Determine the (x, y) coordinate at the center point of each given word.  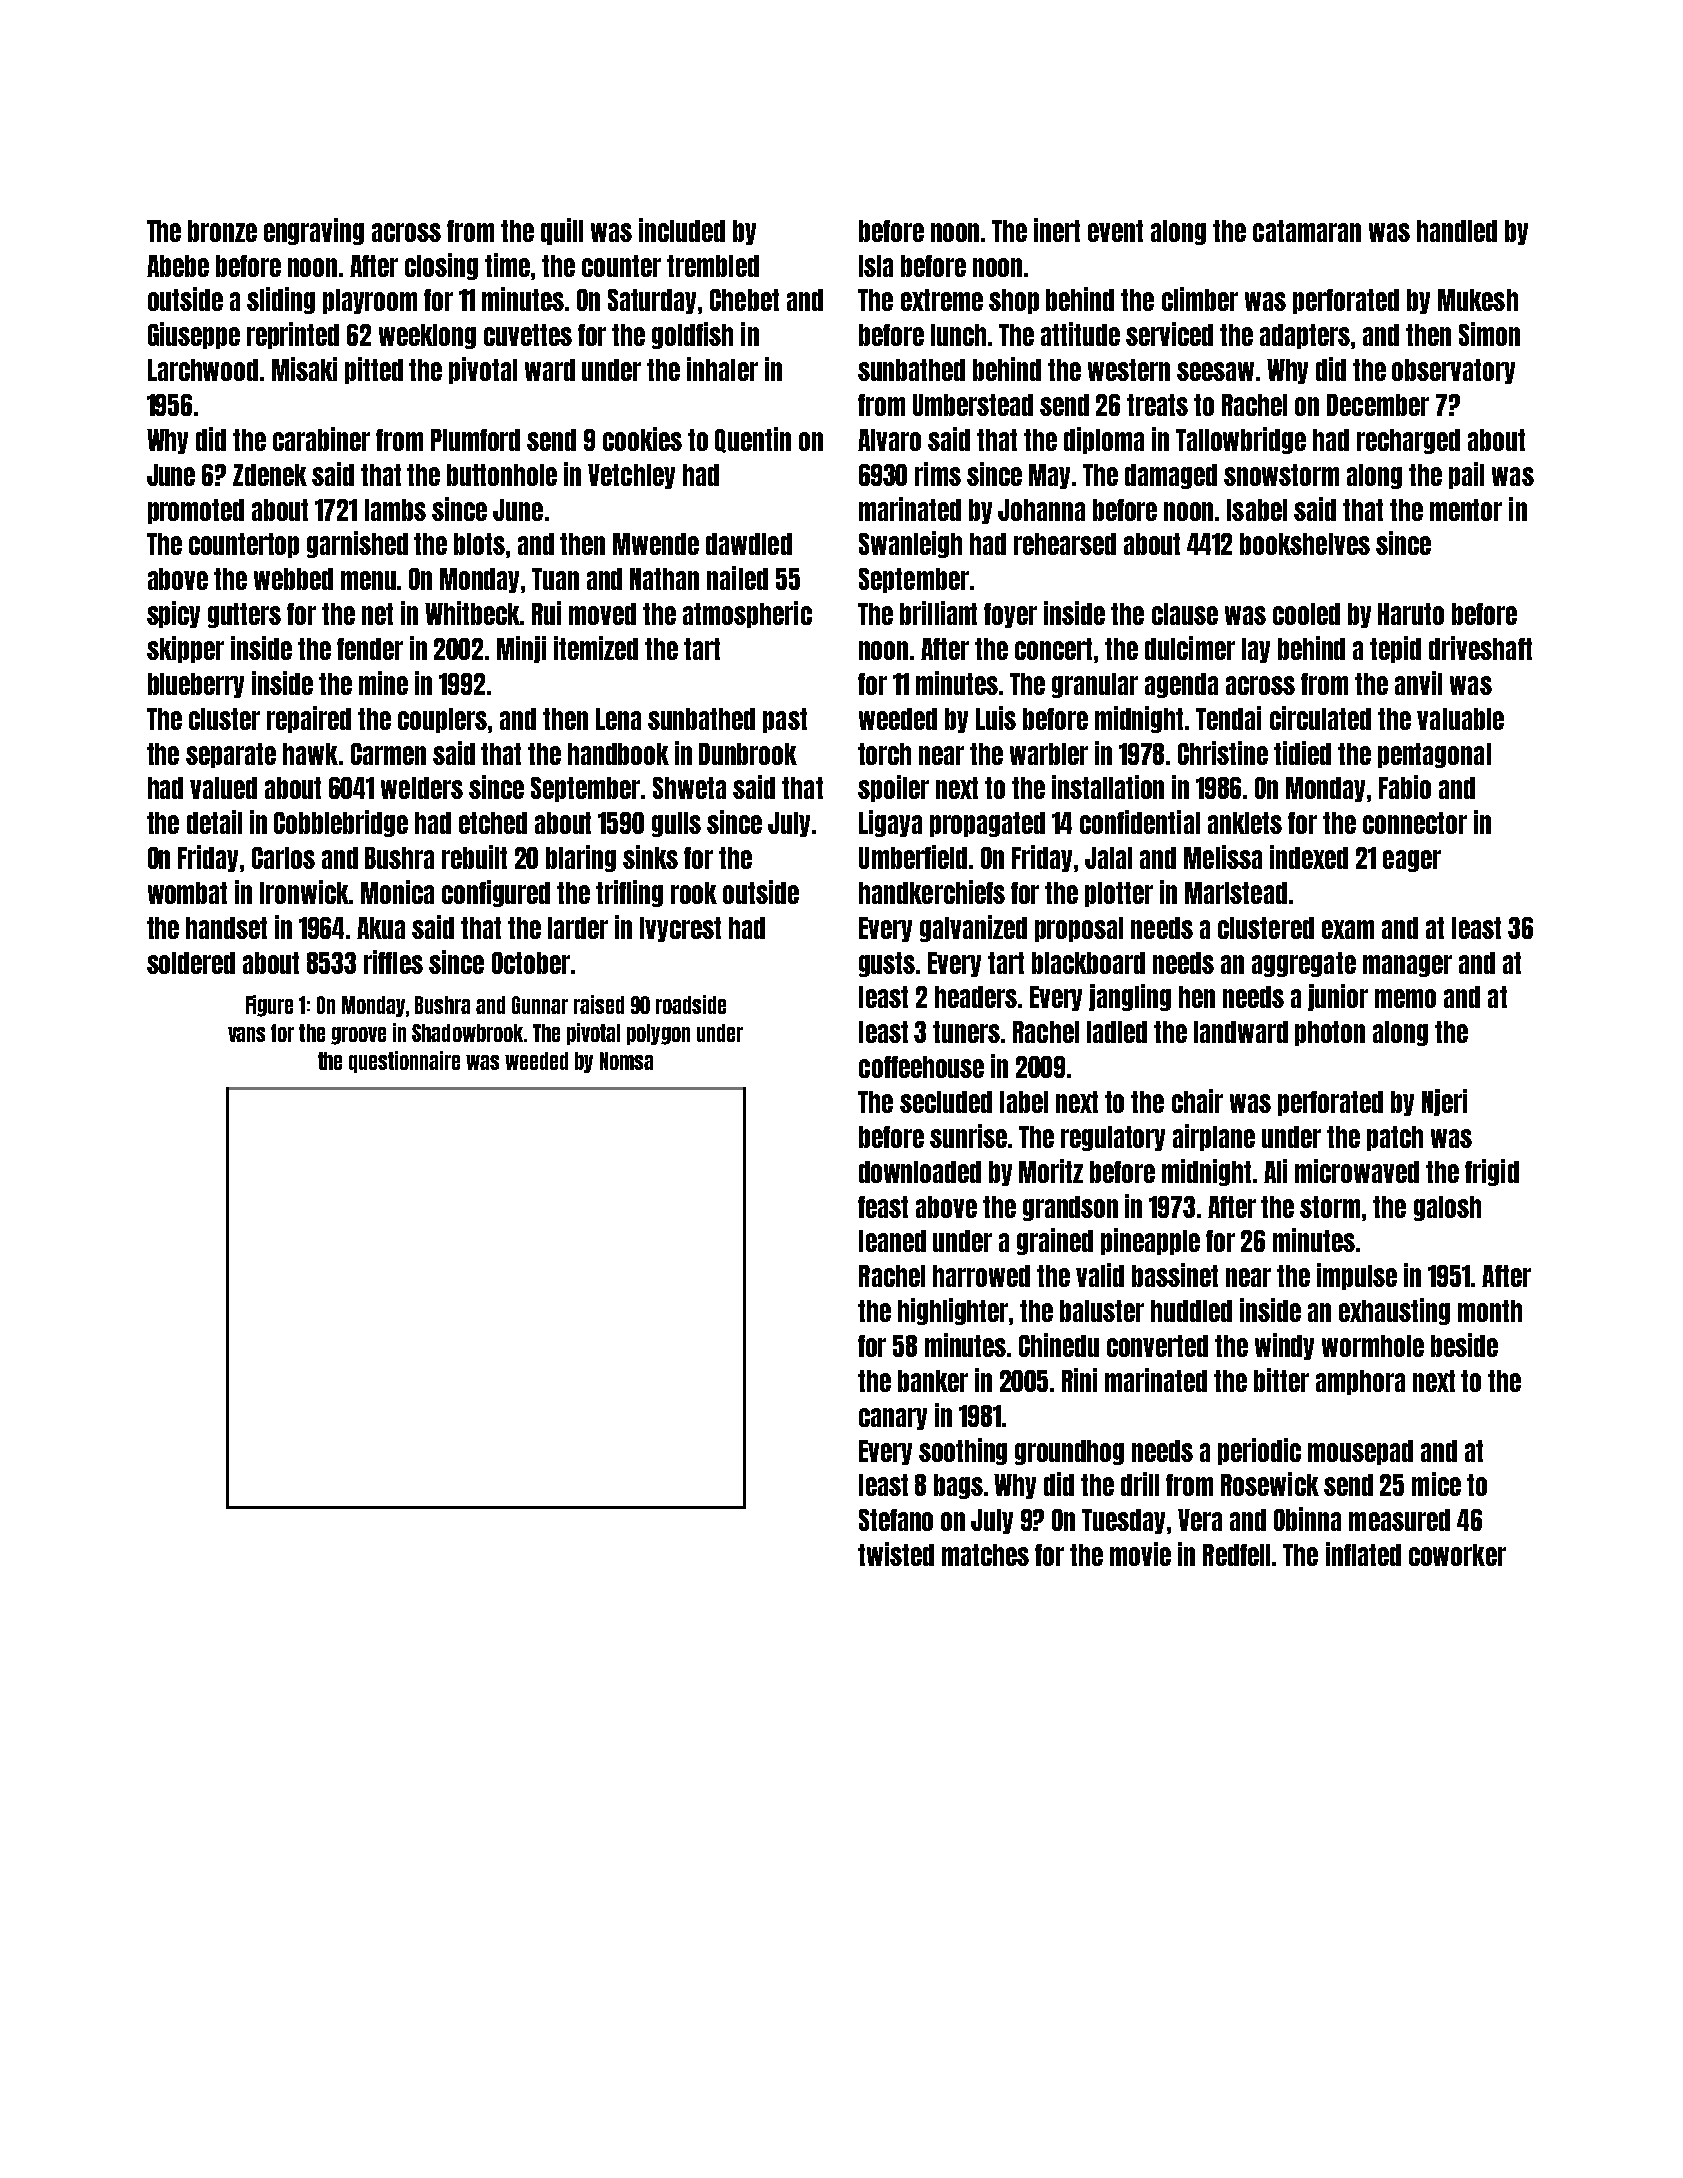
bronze (222, 231)
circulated (1320, 718)
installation (1108, 787)
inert (1057, 230)
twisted (896, 1554)
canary (893, 1419)
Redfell (1236, 1555)
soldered (191, 963)
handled (1457, 231)
